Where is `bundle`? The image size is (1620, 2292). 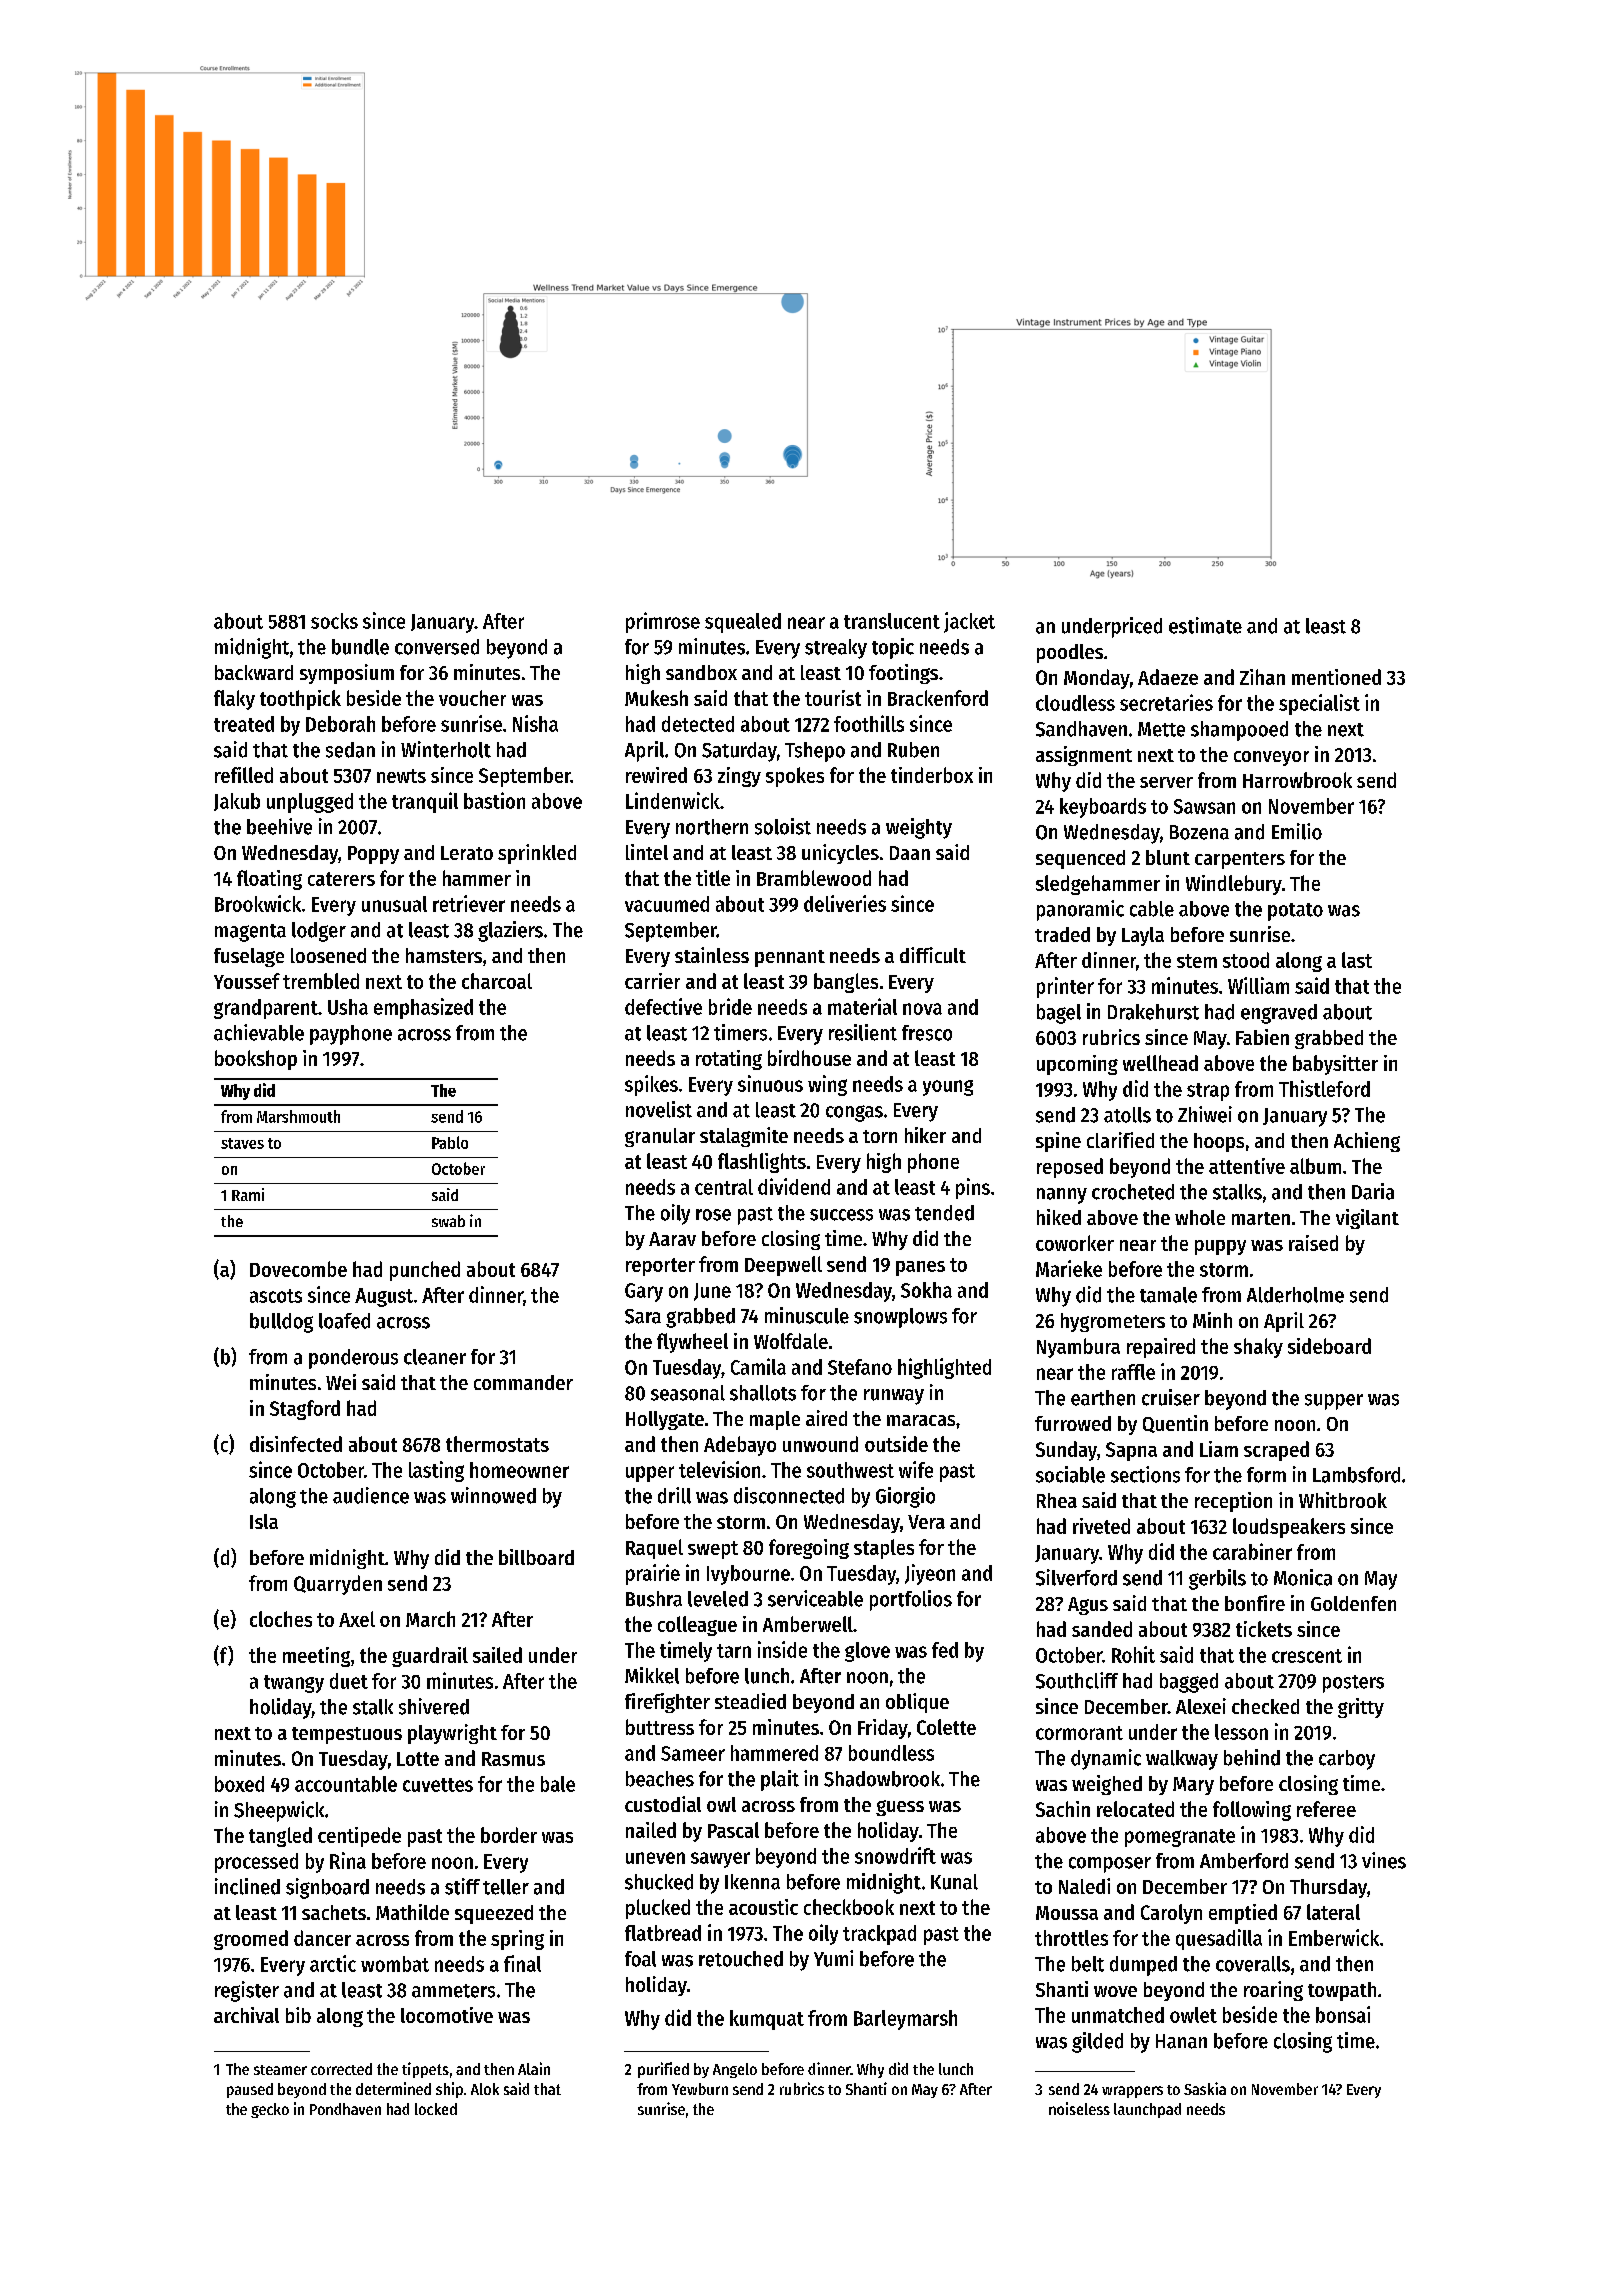 bundle is located at coordinates (360, 647).
